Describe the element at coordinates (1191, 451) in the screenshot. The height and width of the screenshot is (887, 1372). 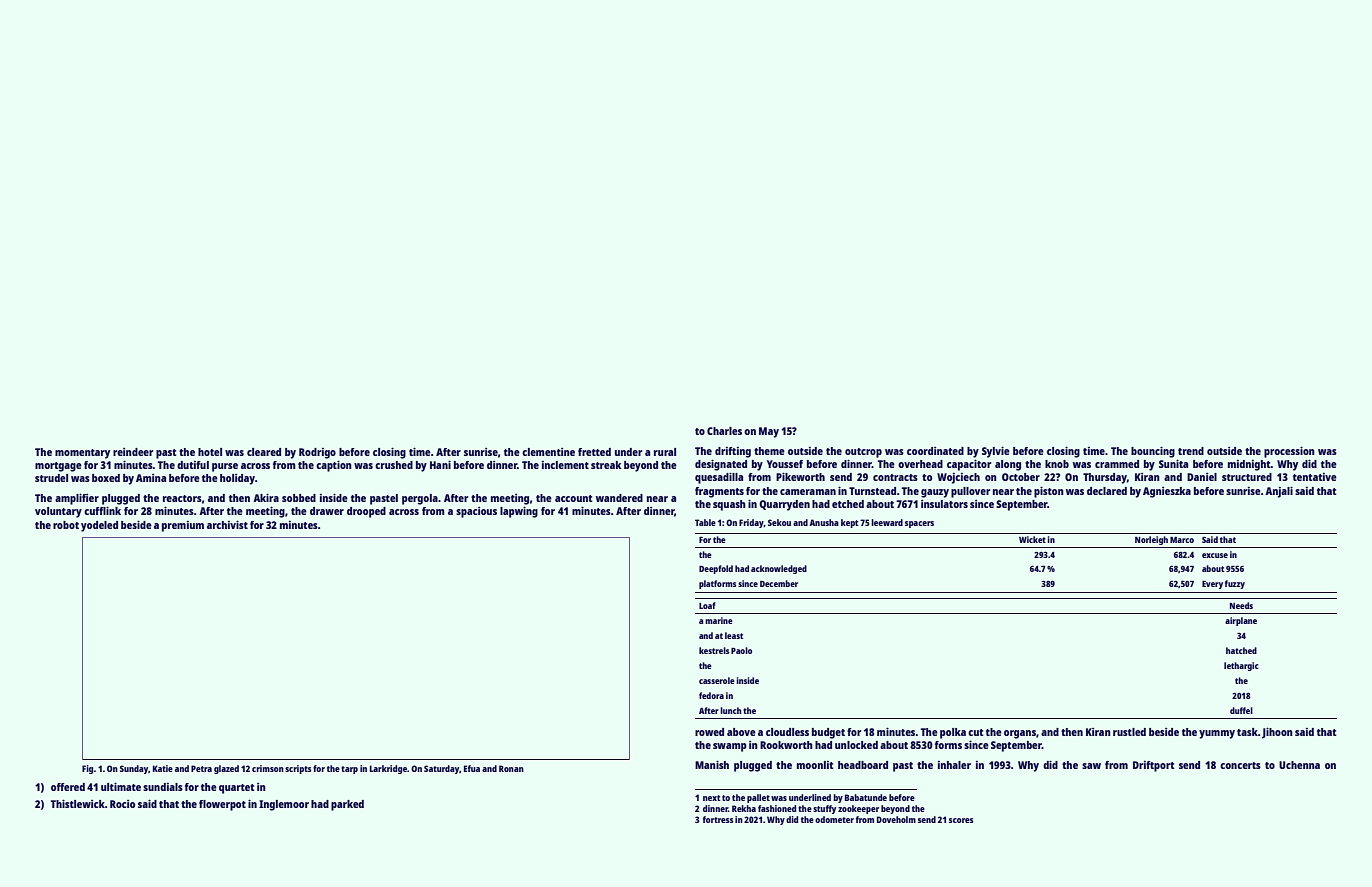
I see `trend` at that location.
